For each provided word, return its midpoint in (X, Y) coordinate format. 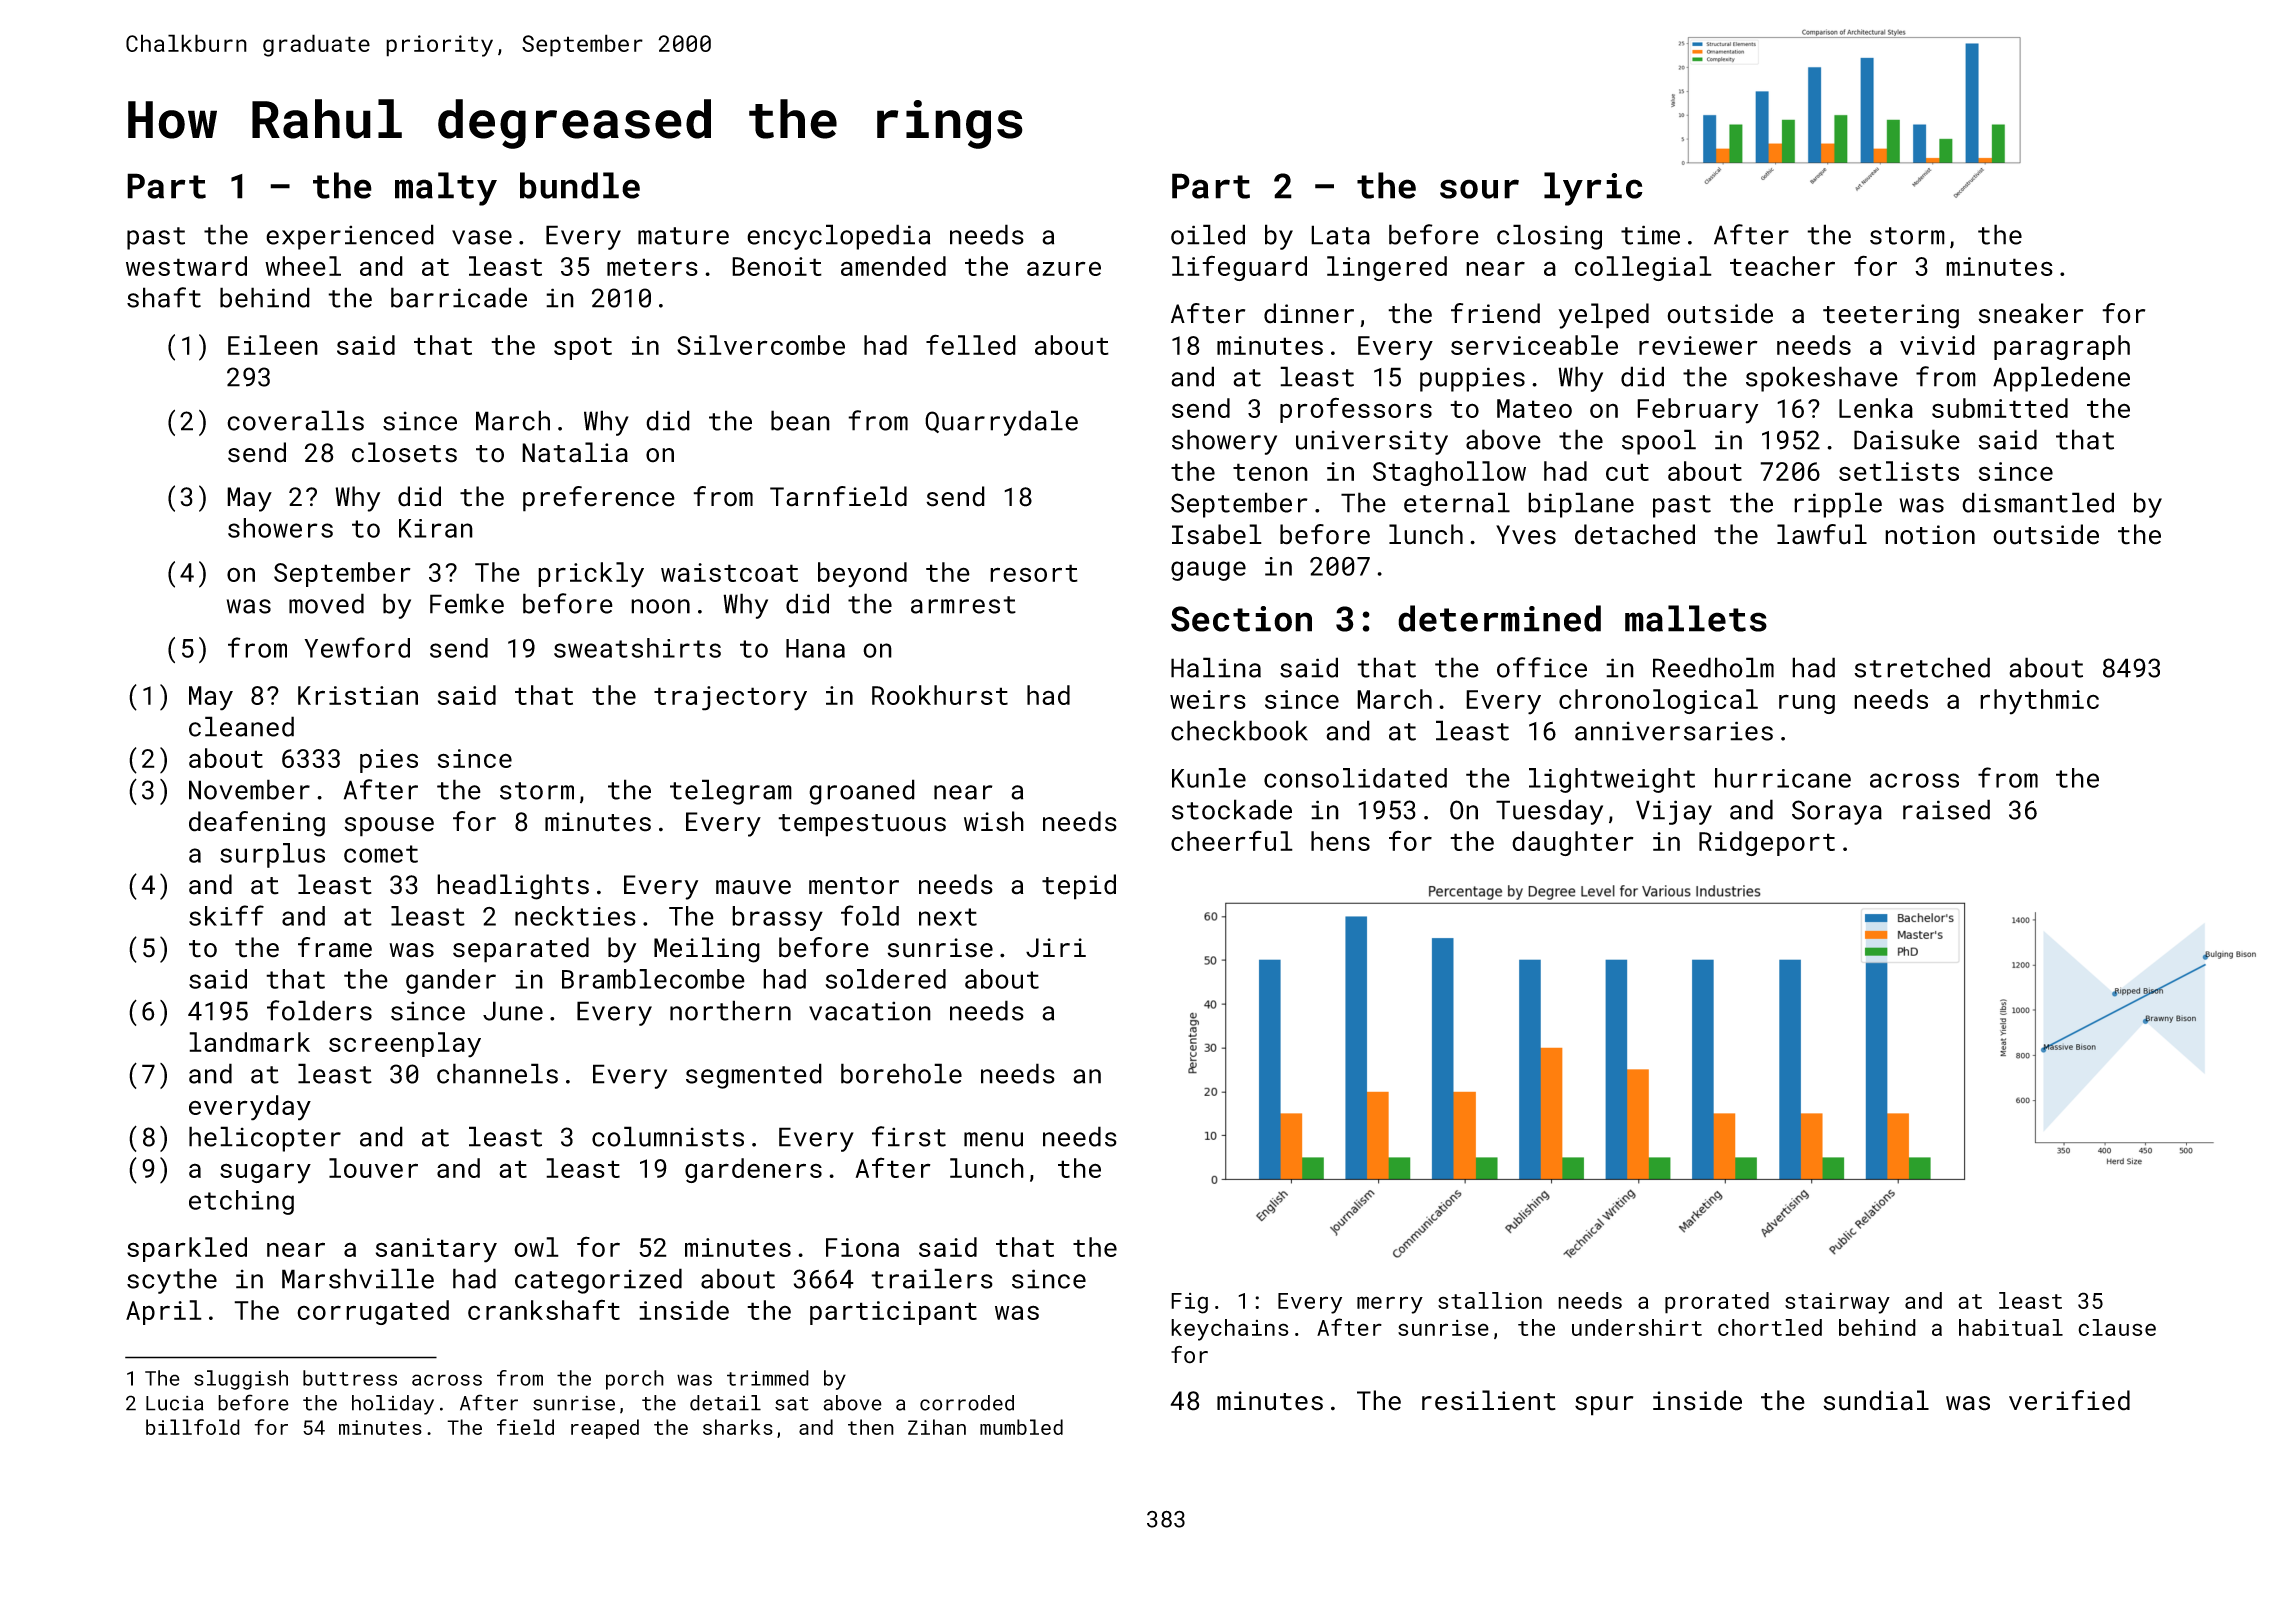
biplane (1581, 505)
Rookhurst (940, 695)
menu (993, 1139)
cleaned (241, 726)
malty (446, 189)
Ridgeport (1767, 843)
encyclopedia (838, 237)
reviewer (1698, 345)
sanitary (436, 1250)
